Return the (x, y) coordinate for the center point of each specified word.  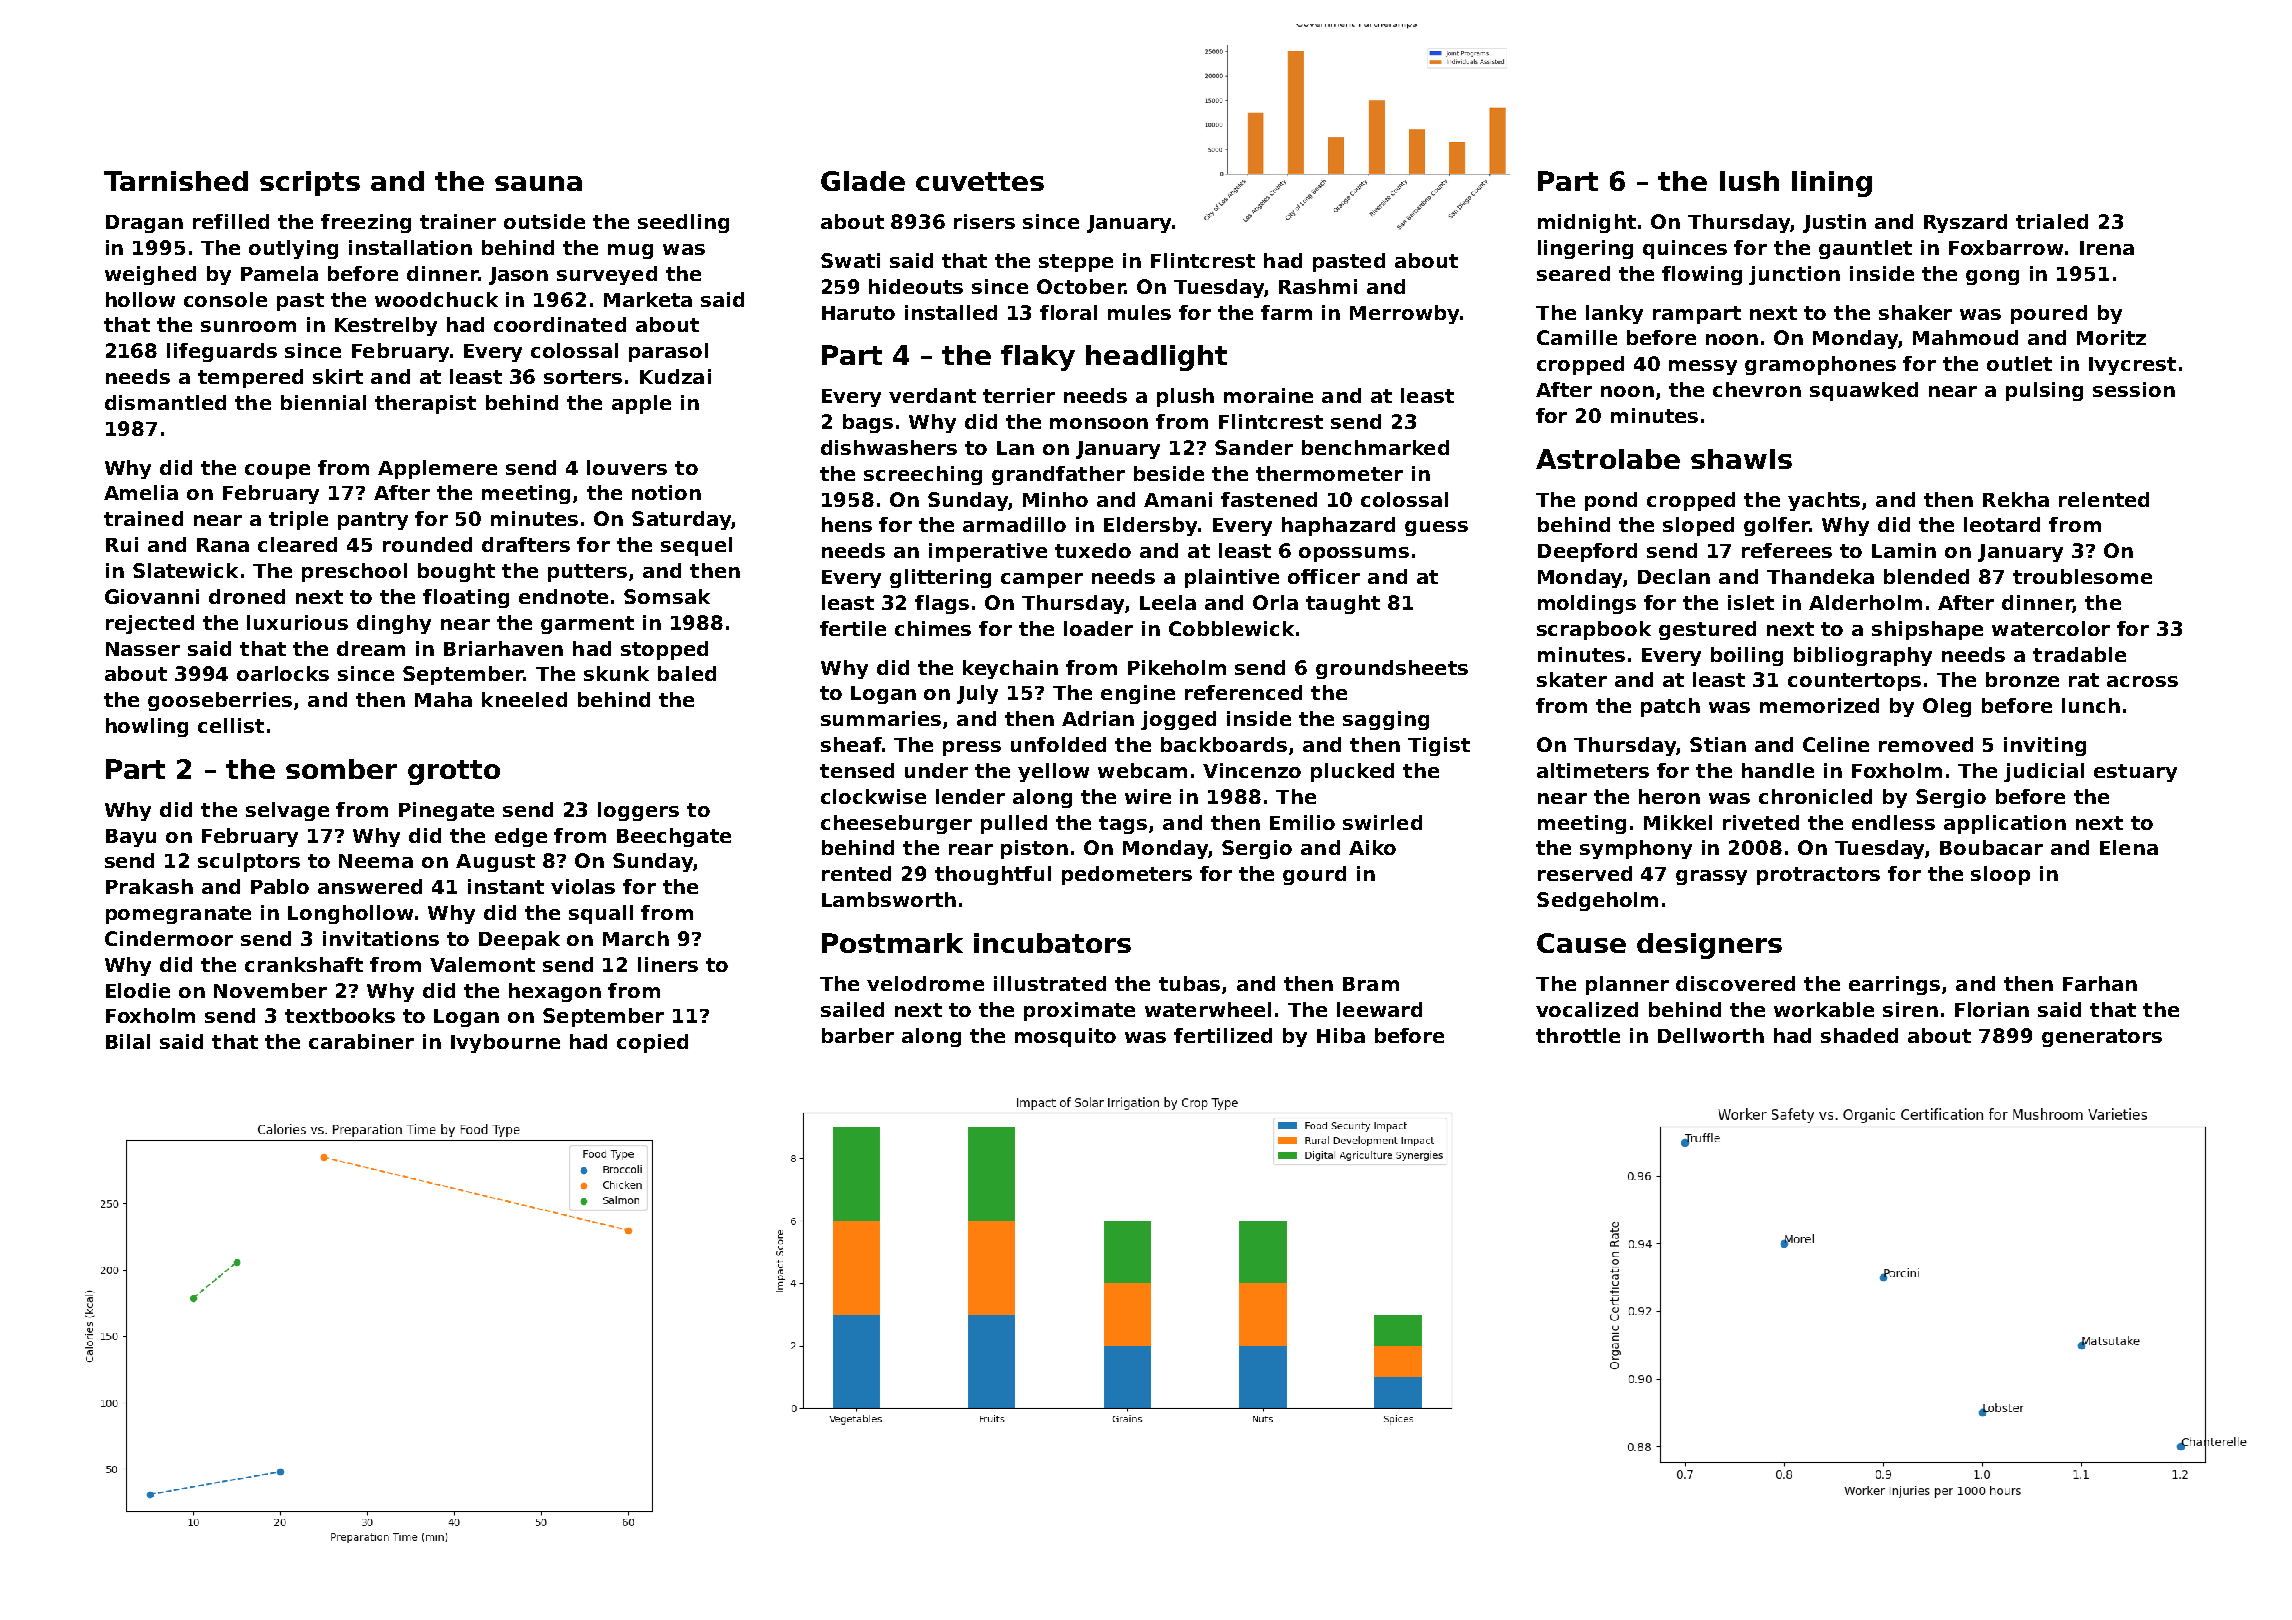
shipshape (1927, 630)
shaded (1859, 1035)
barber (858, 1035)
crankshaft (304, 964)
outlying (293, 249)
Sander (1254, 447)
